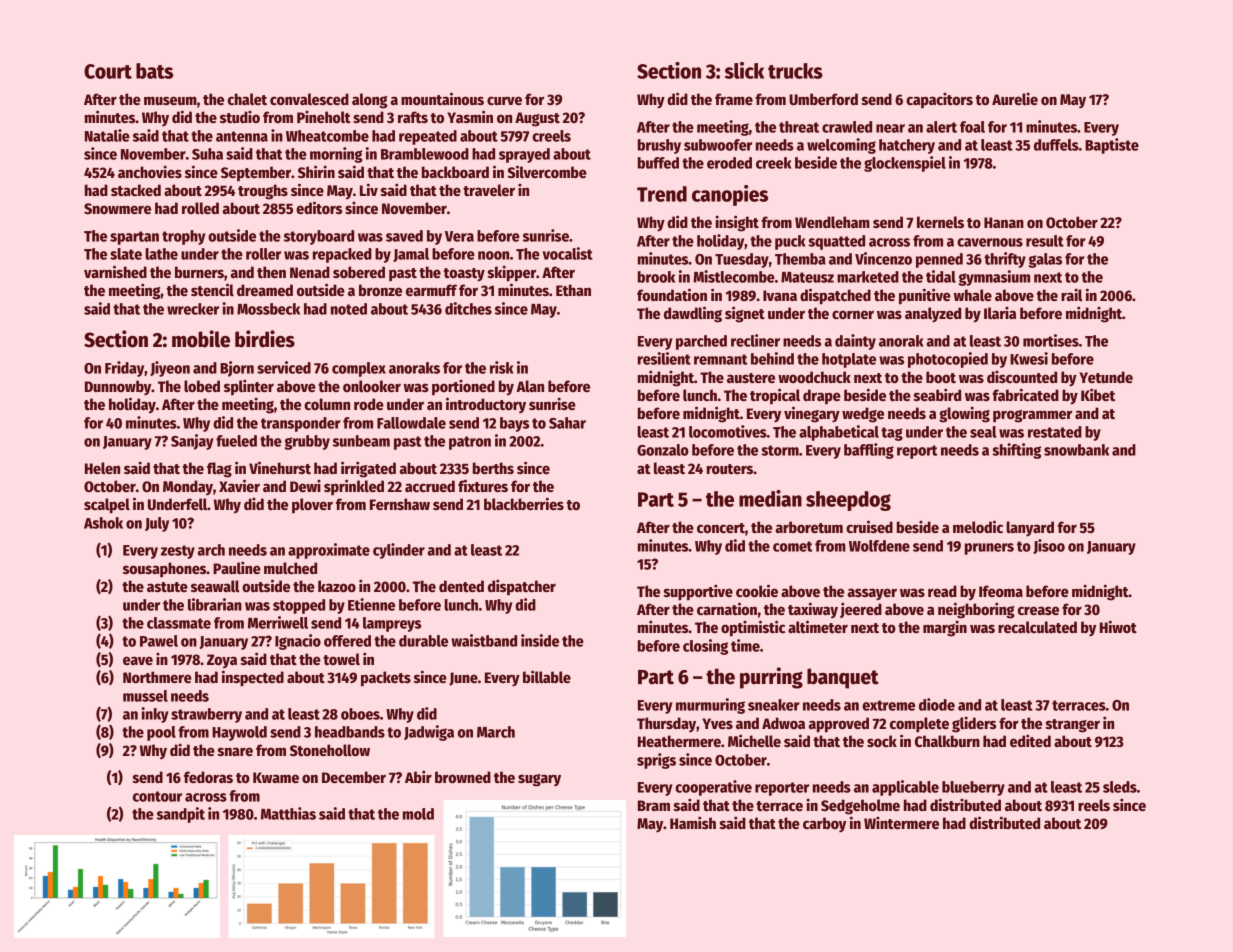  I want to click on sobered, so click(359, 272).
